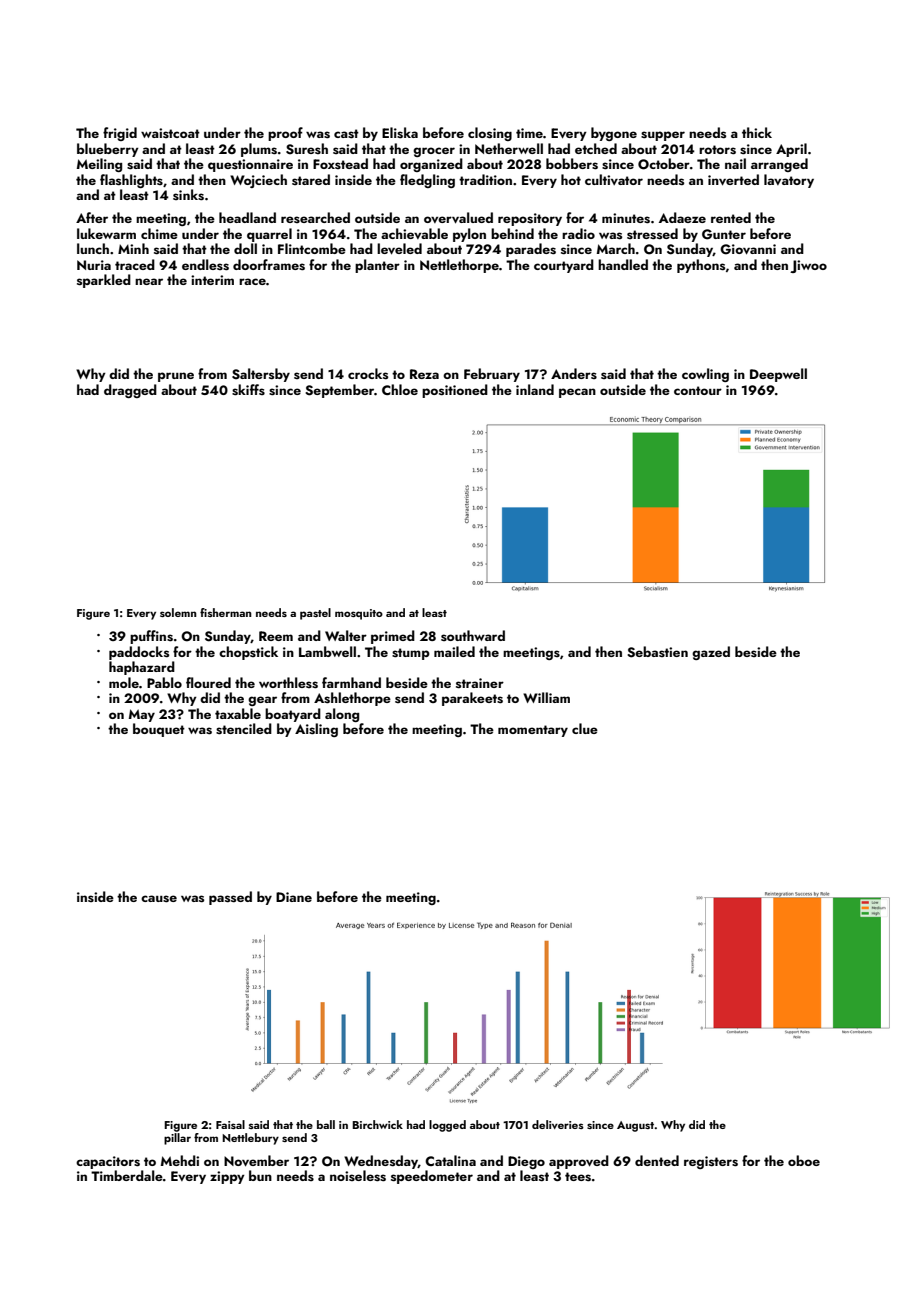  Describe the element at coordinates (260, 1175) in the screenshot. I see `bun` at that location.
